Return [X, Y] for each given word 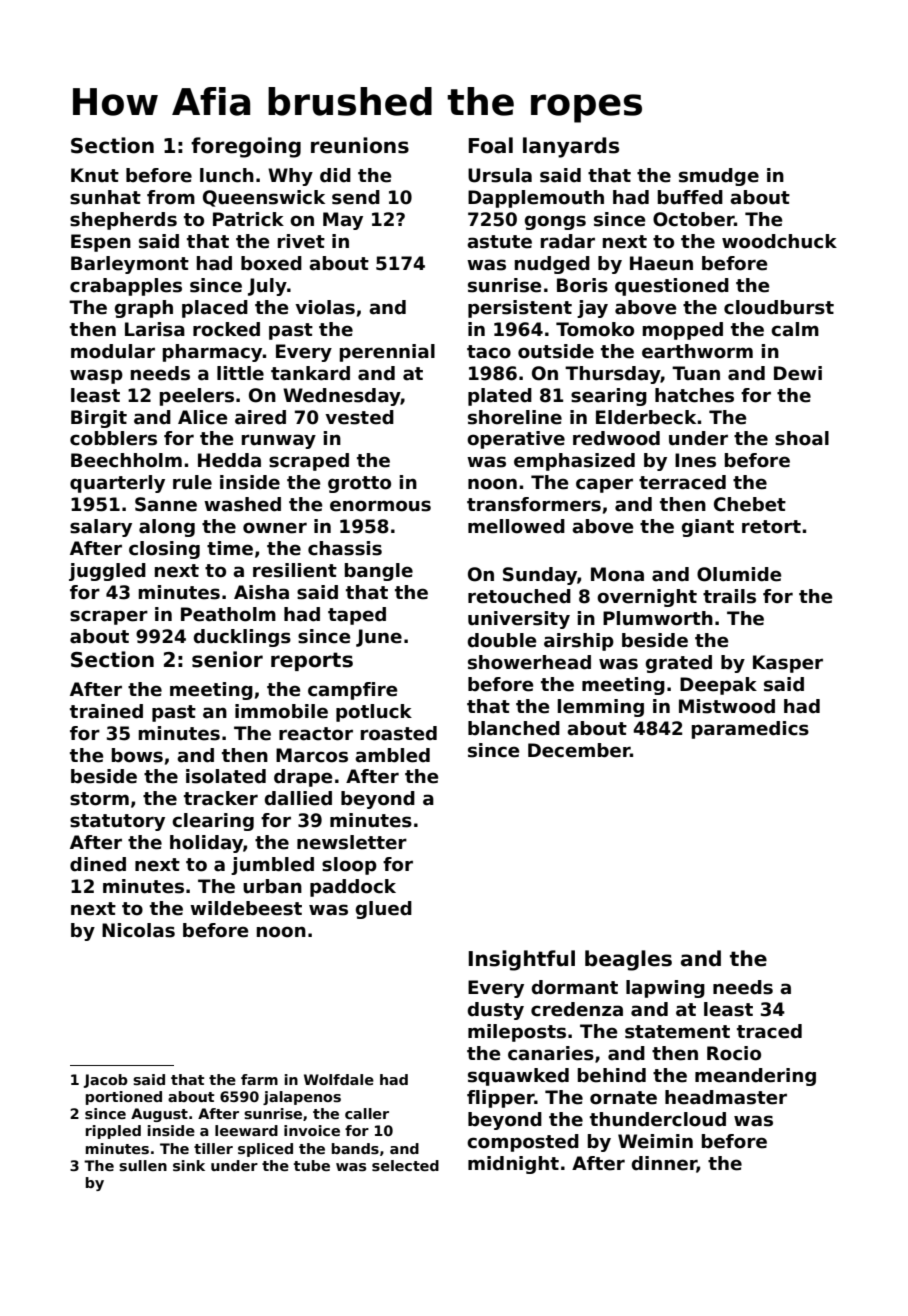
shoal [802, 438]
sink [189, 1165]
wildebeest [246, 908]
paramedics [750, 730]
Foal [491, 145]
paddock [353, 888]
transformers [534, 504]
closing [164, 550]
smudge [719, 177]
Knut [95, 175]
